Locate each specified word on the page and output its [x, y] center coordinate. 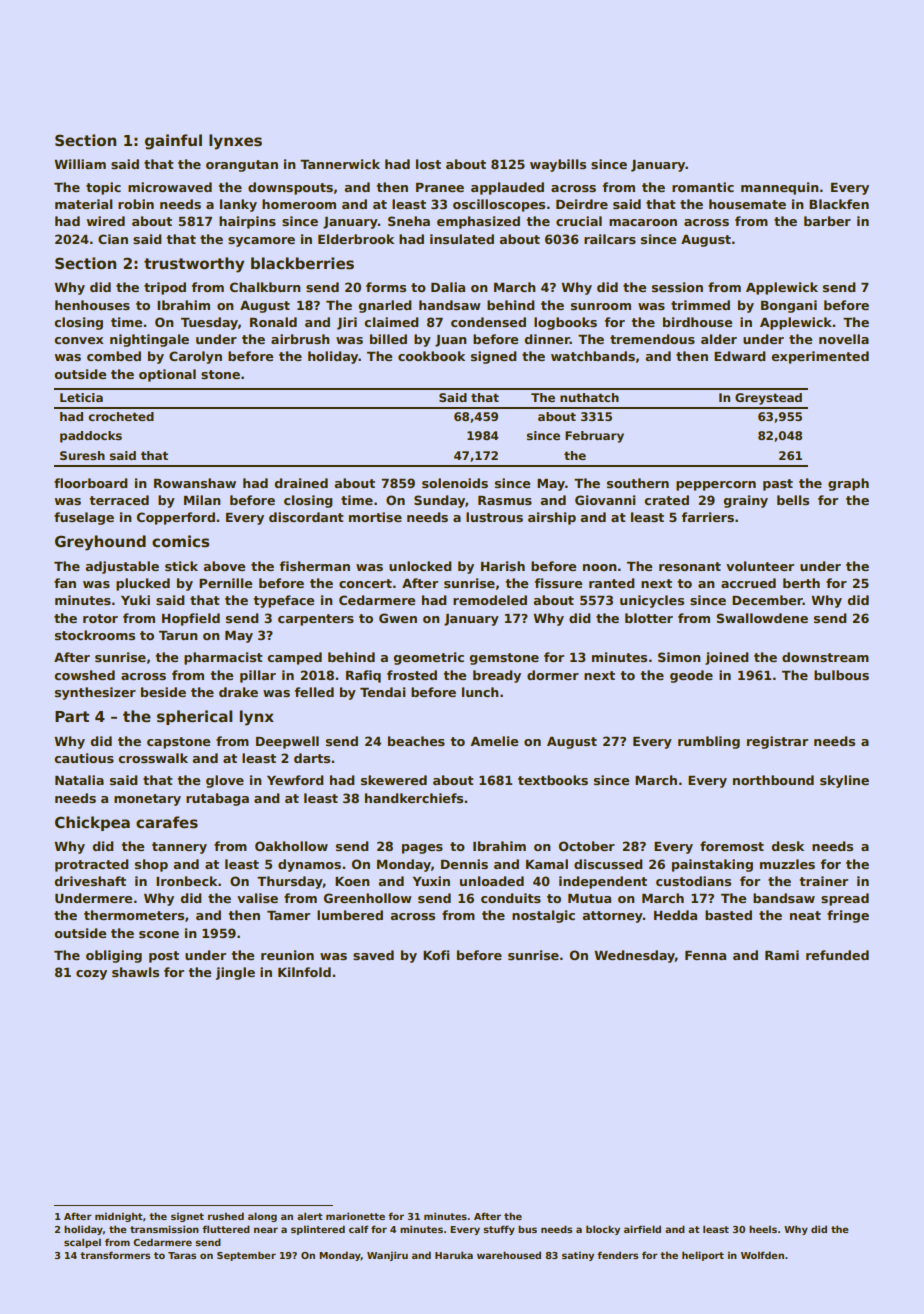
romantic [703, 187]
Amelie [494, 741]
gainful [173, 142]
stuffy [499, 1230]
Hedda [675, 915]
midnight [119, 1217]
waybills [558, 165]
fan [65, 583]
